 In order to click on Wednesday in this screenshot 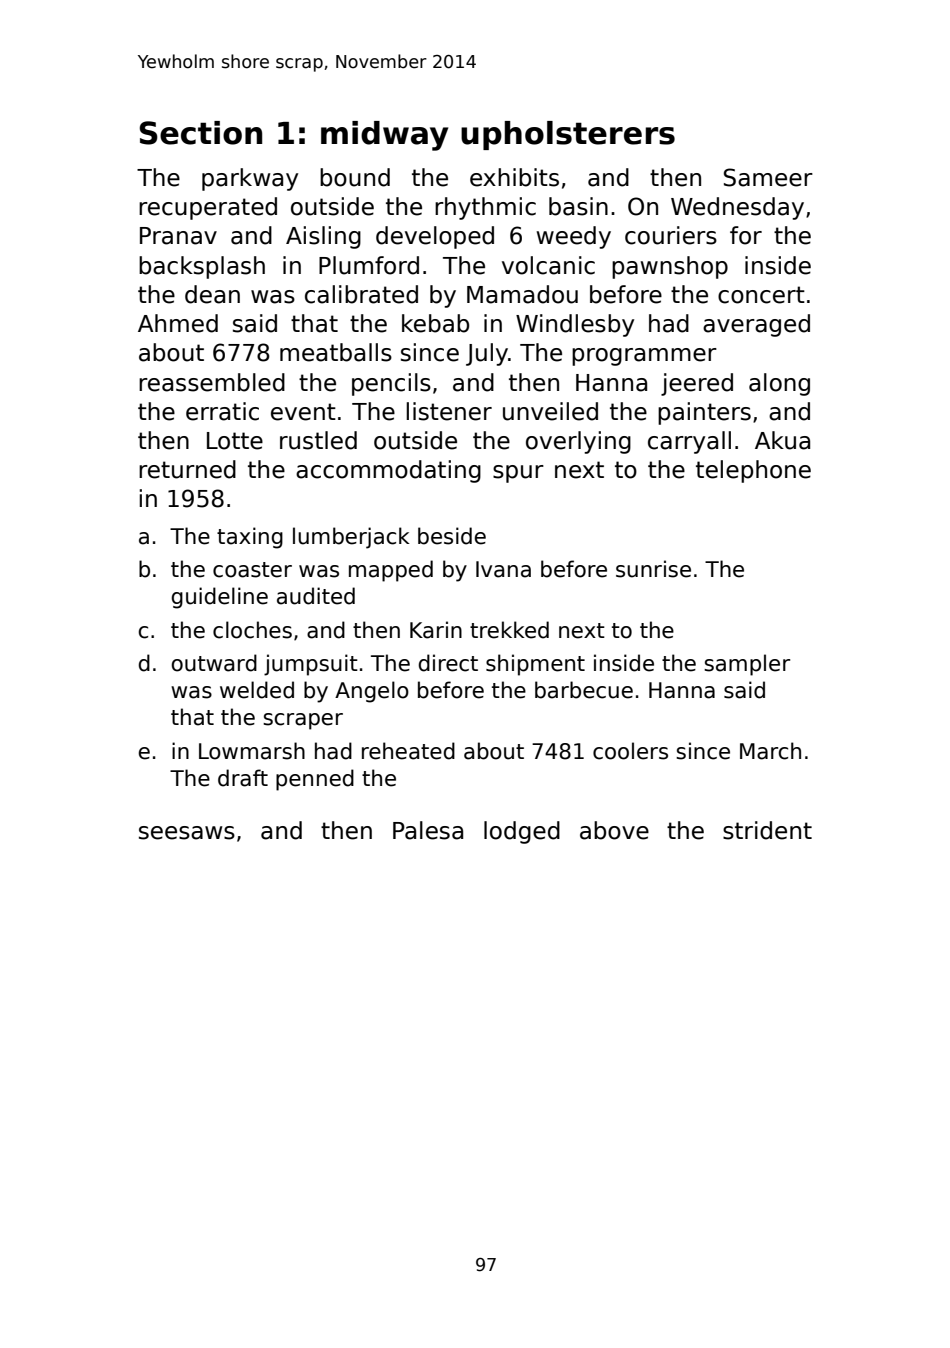, I will do `click(737, 208)`.
